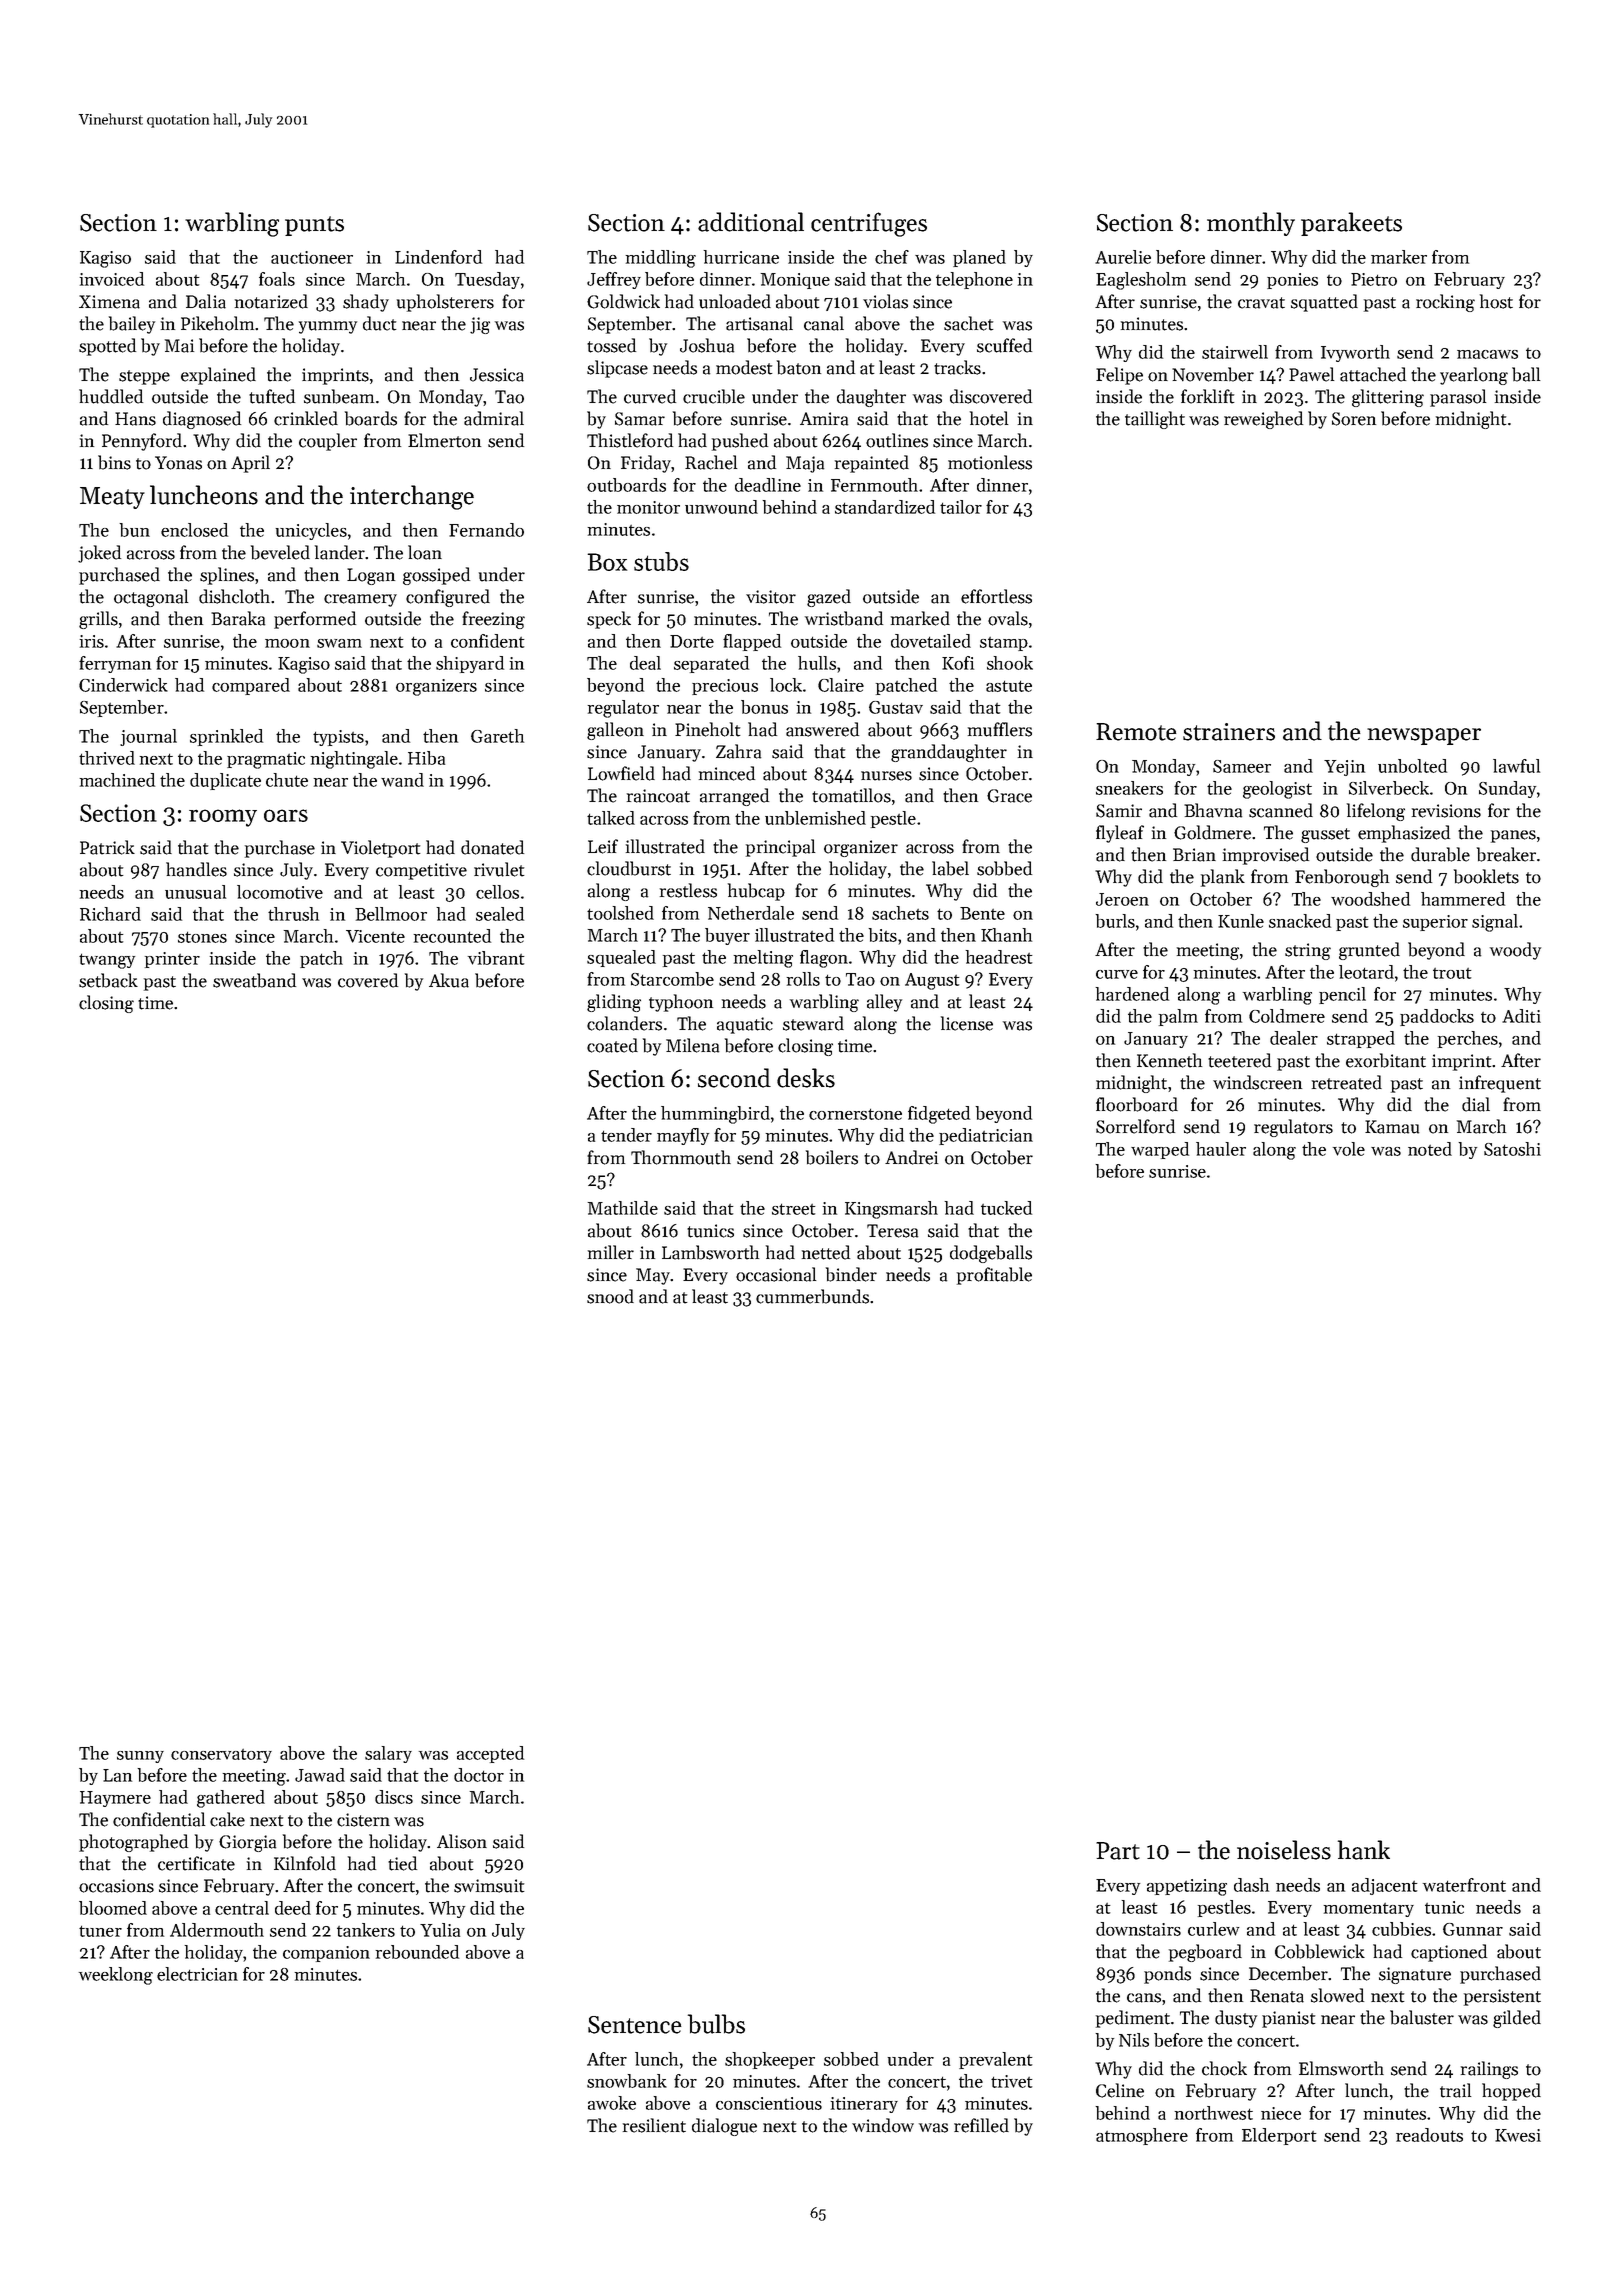  What do you see at coordinates (612, 2103) in the screenshot?
I see `awoke` at bounding box center [612, 2103].
